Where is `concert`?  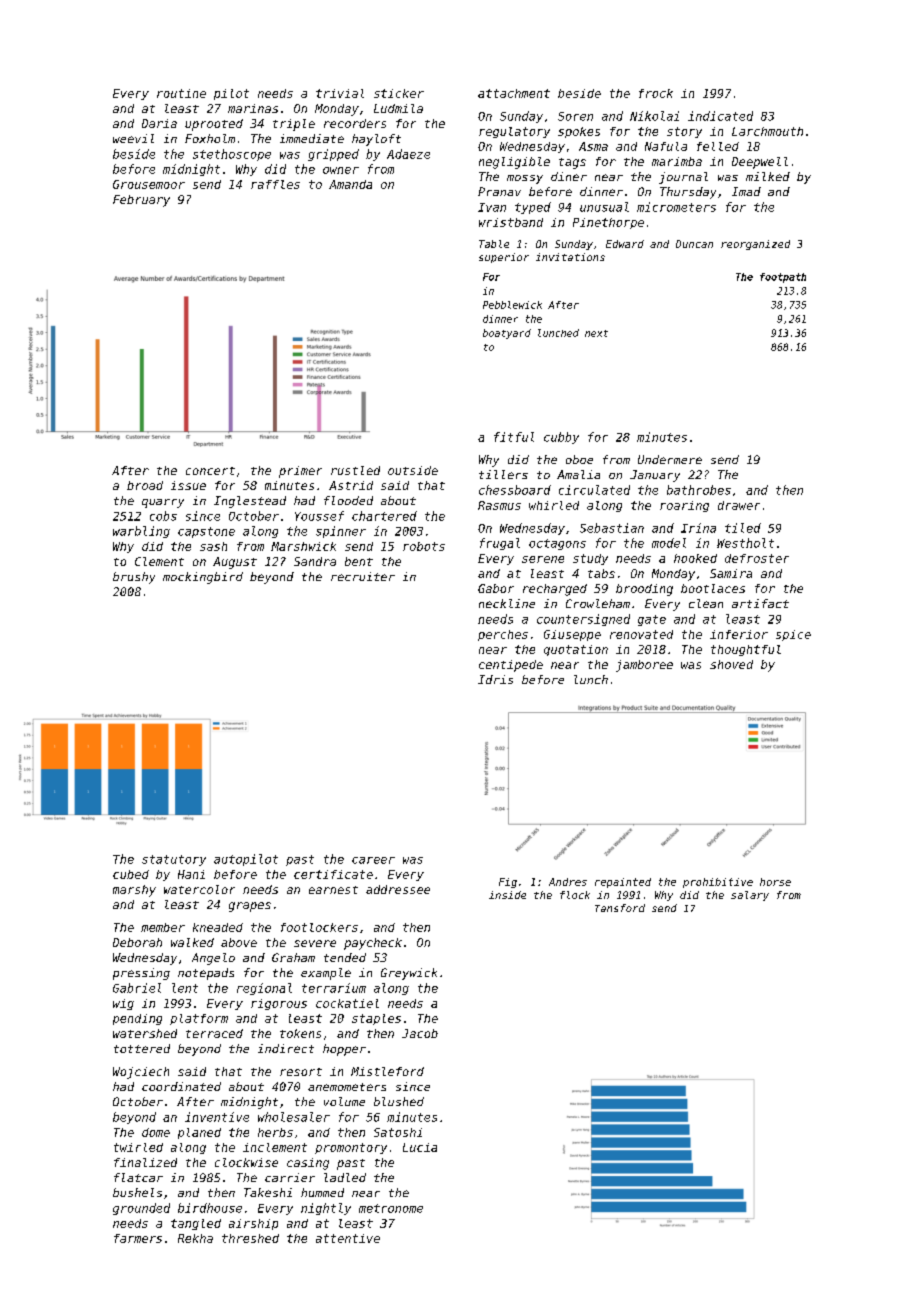 concert is located at coordinates (210, 471).
